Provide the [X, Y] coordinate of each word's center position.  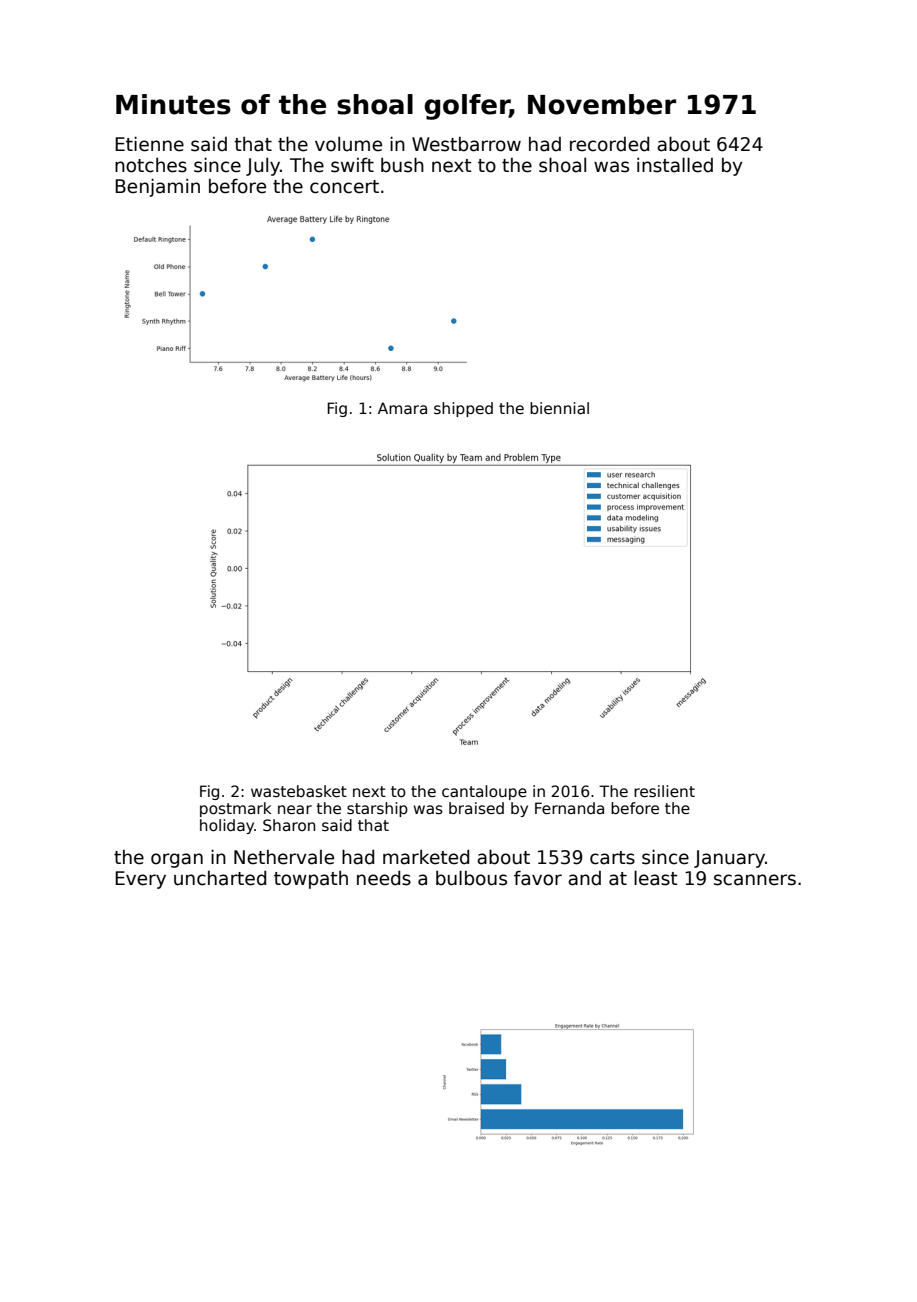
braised [476, 808]
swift [352, 165]
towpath [311, 880]
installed [675, 165]
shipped [463, 409]
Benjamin [157, 187]
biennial [559, 408]
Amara [402, 408]
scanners [755, 880]
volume [348, 144]
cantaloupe [484, 792]
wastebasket [299, 791]
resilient [664, 791]
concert [344, 187]
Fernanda [569, 808]
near [295, 809]
